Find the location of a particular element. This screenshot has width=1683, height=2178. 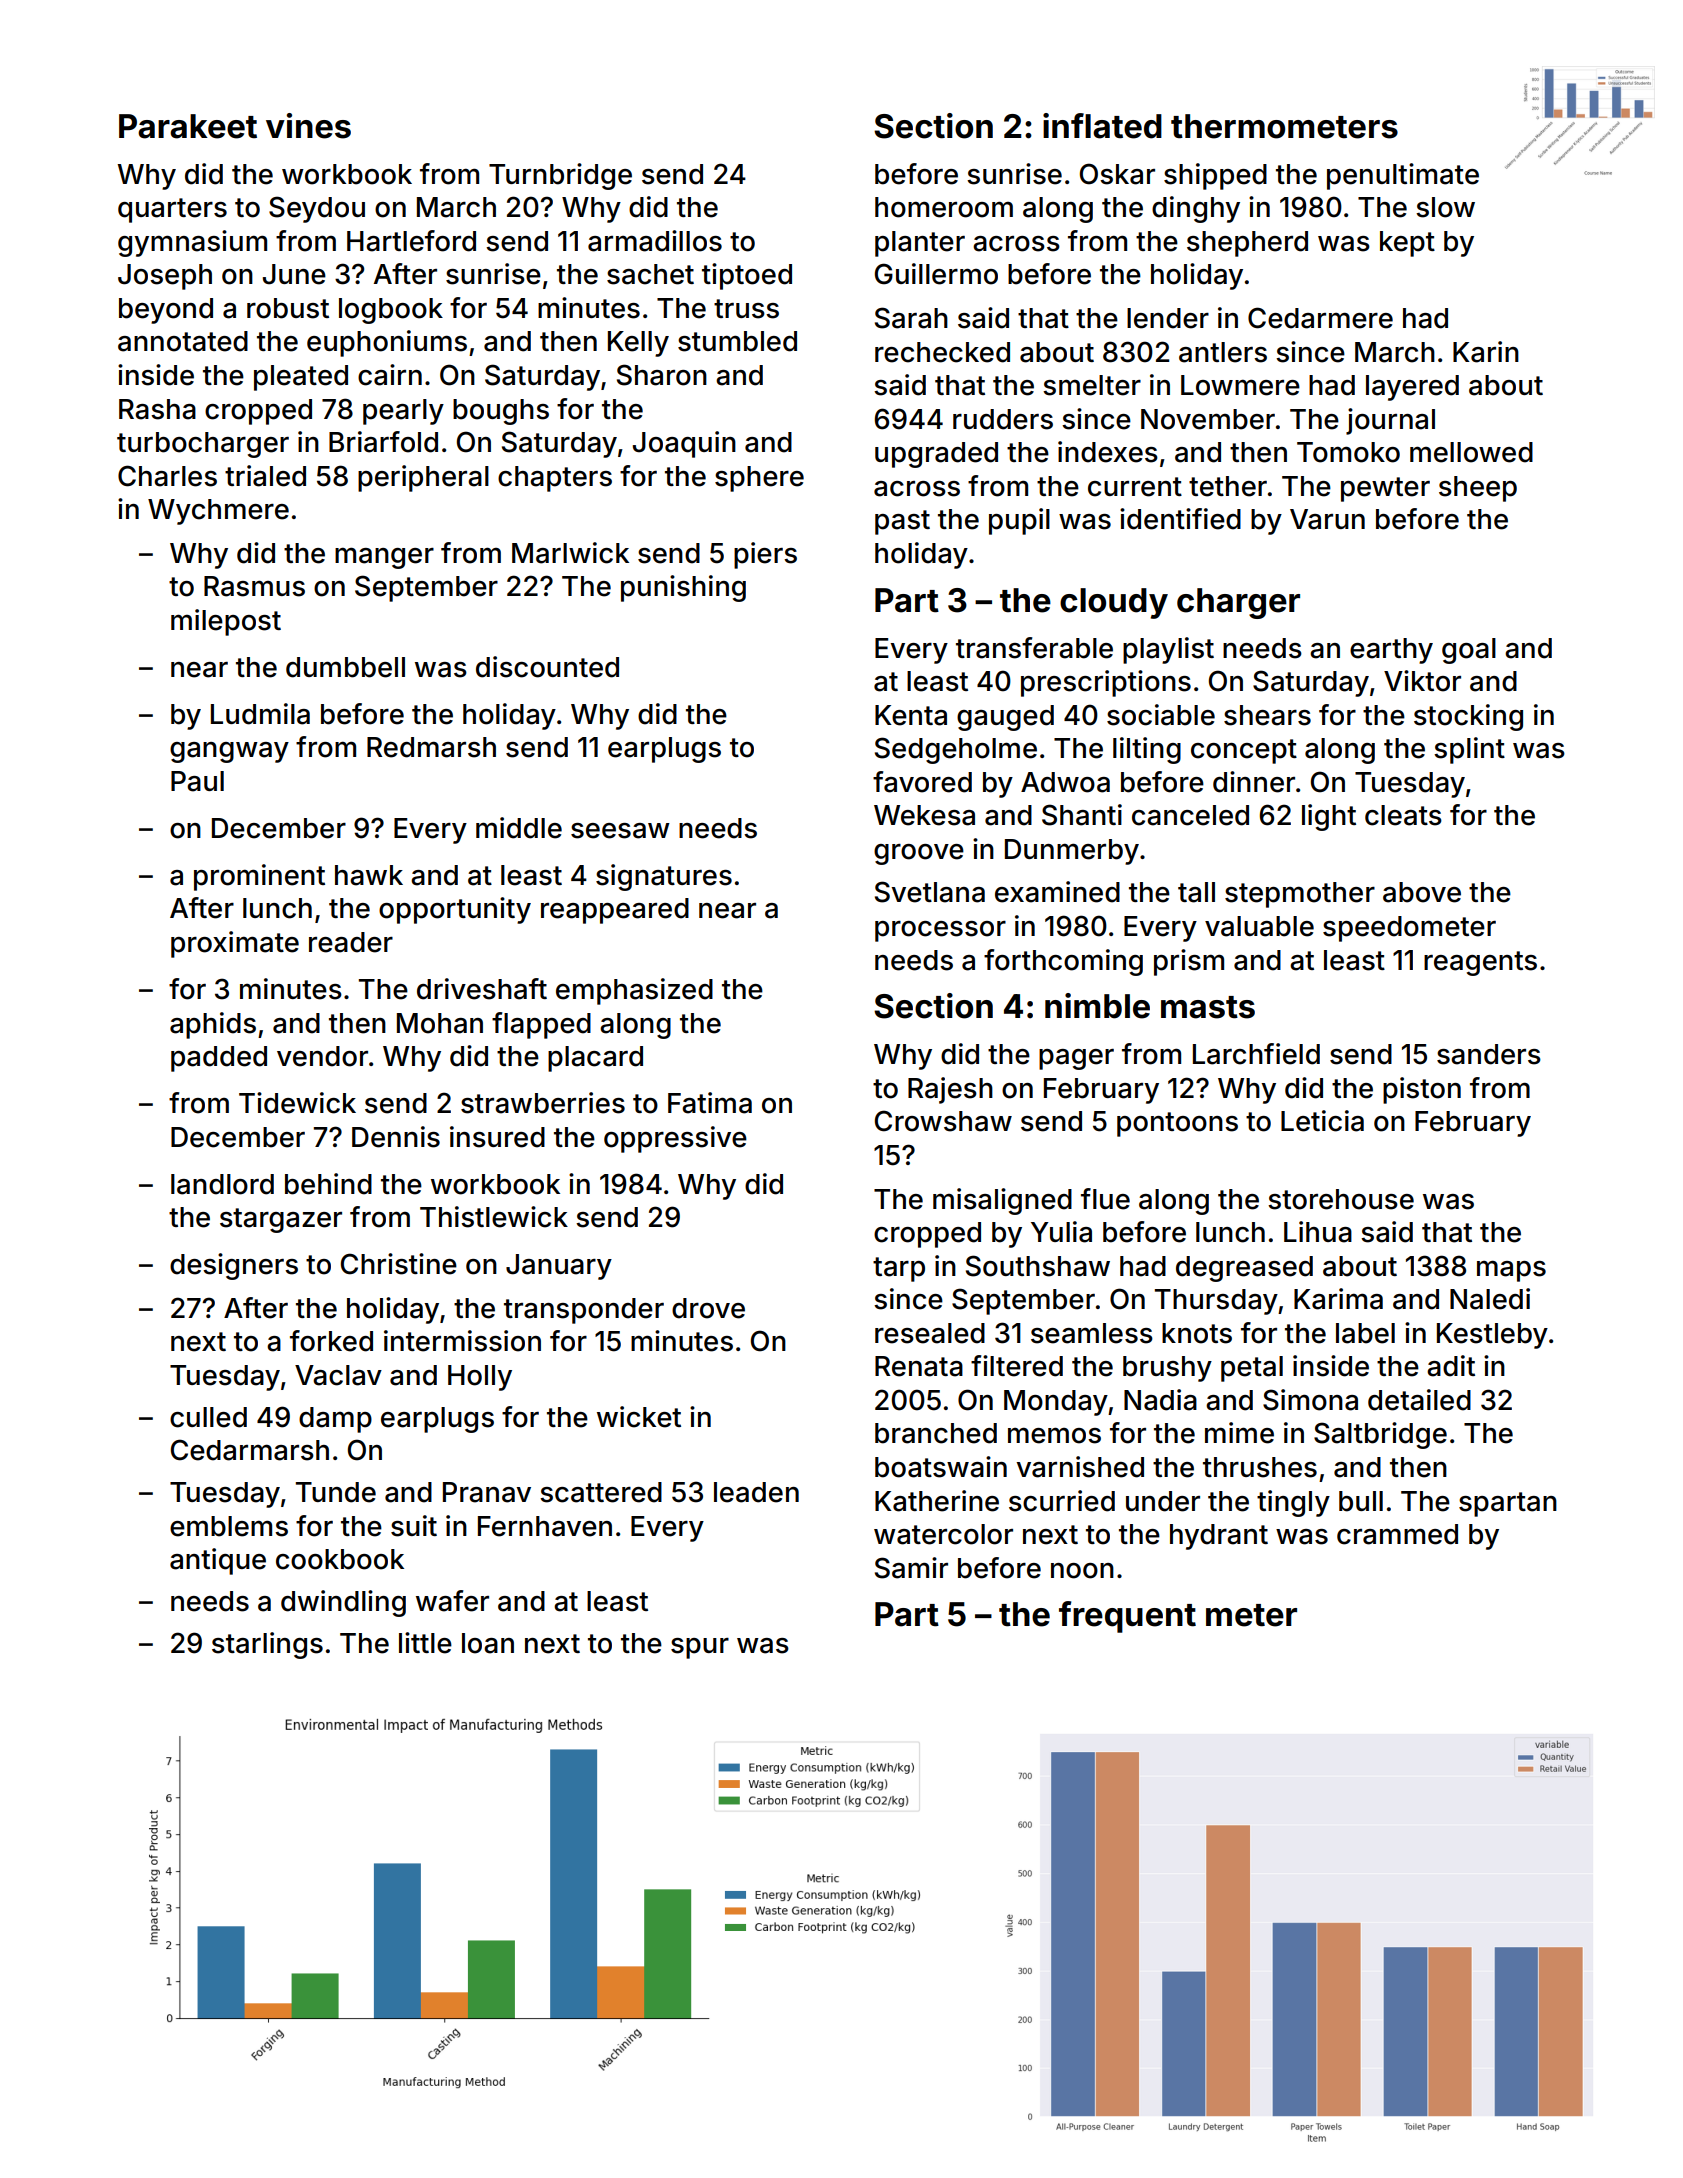

Rajesh is located at coordinates (950, 1090).
